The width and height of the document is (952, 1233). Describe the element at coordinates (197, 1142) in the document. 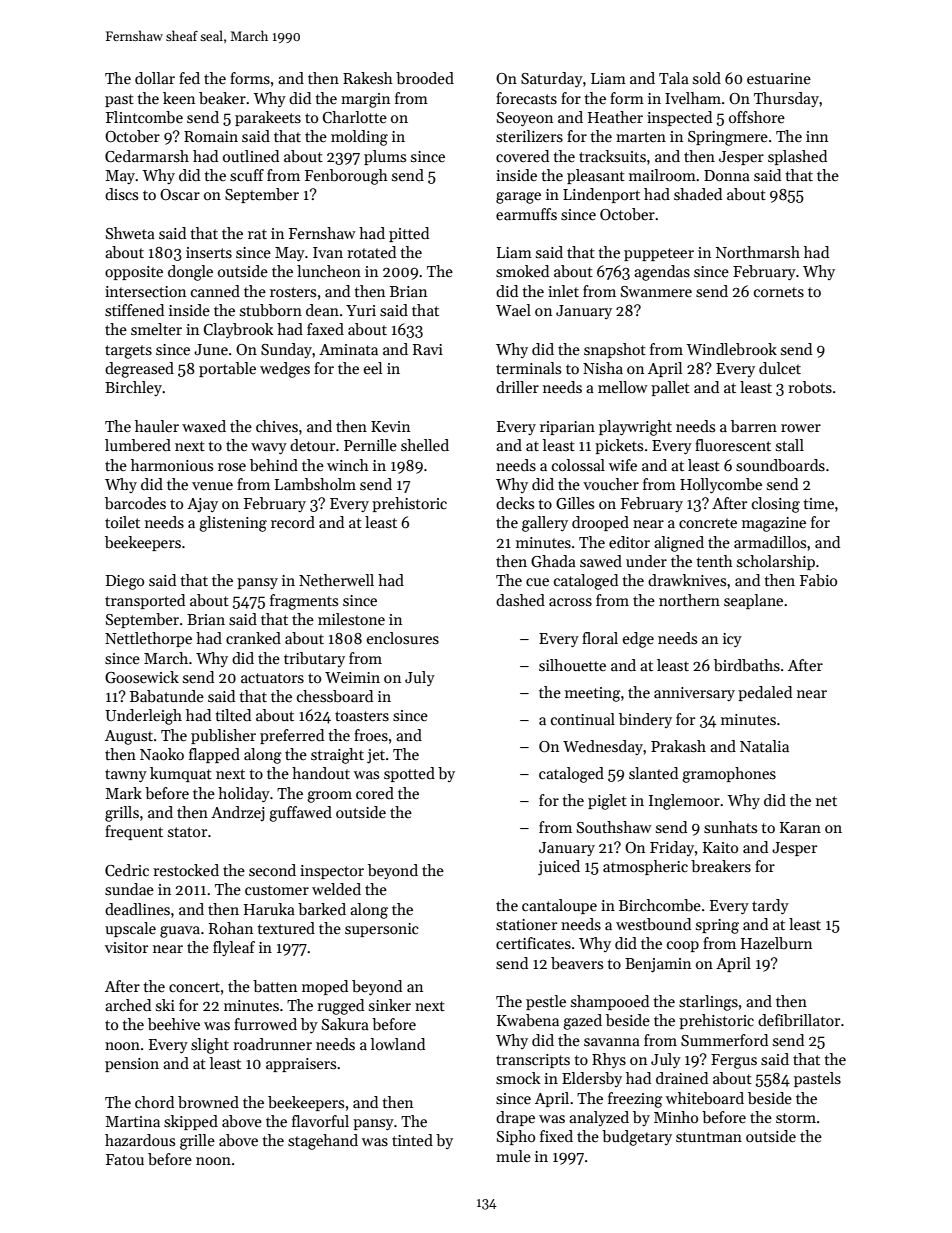

I see `grille` at that location.
